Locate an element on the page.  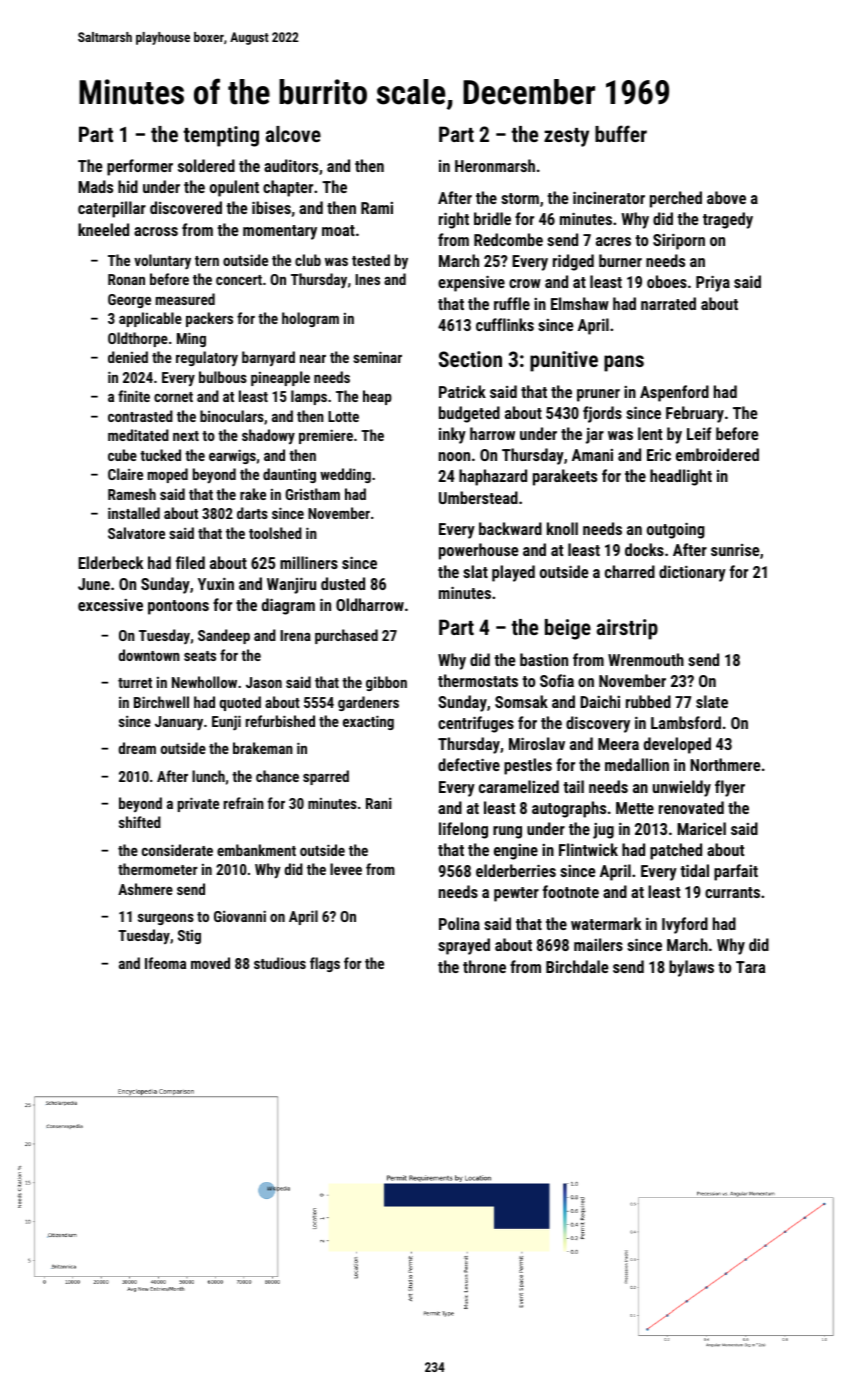
Gristham is located at coordinates (312, 494).
